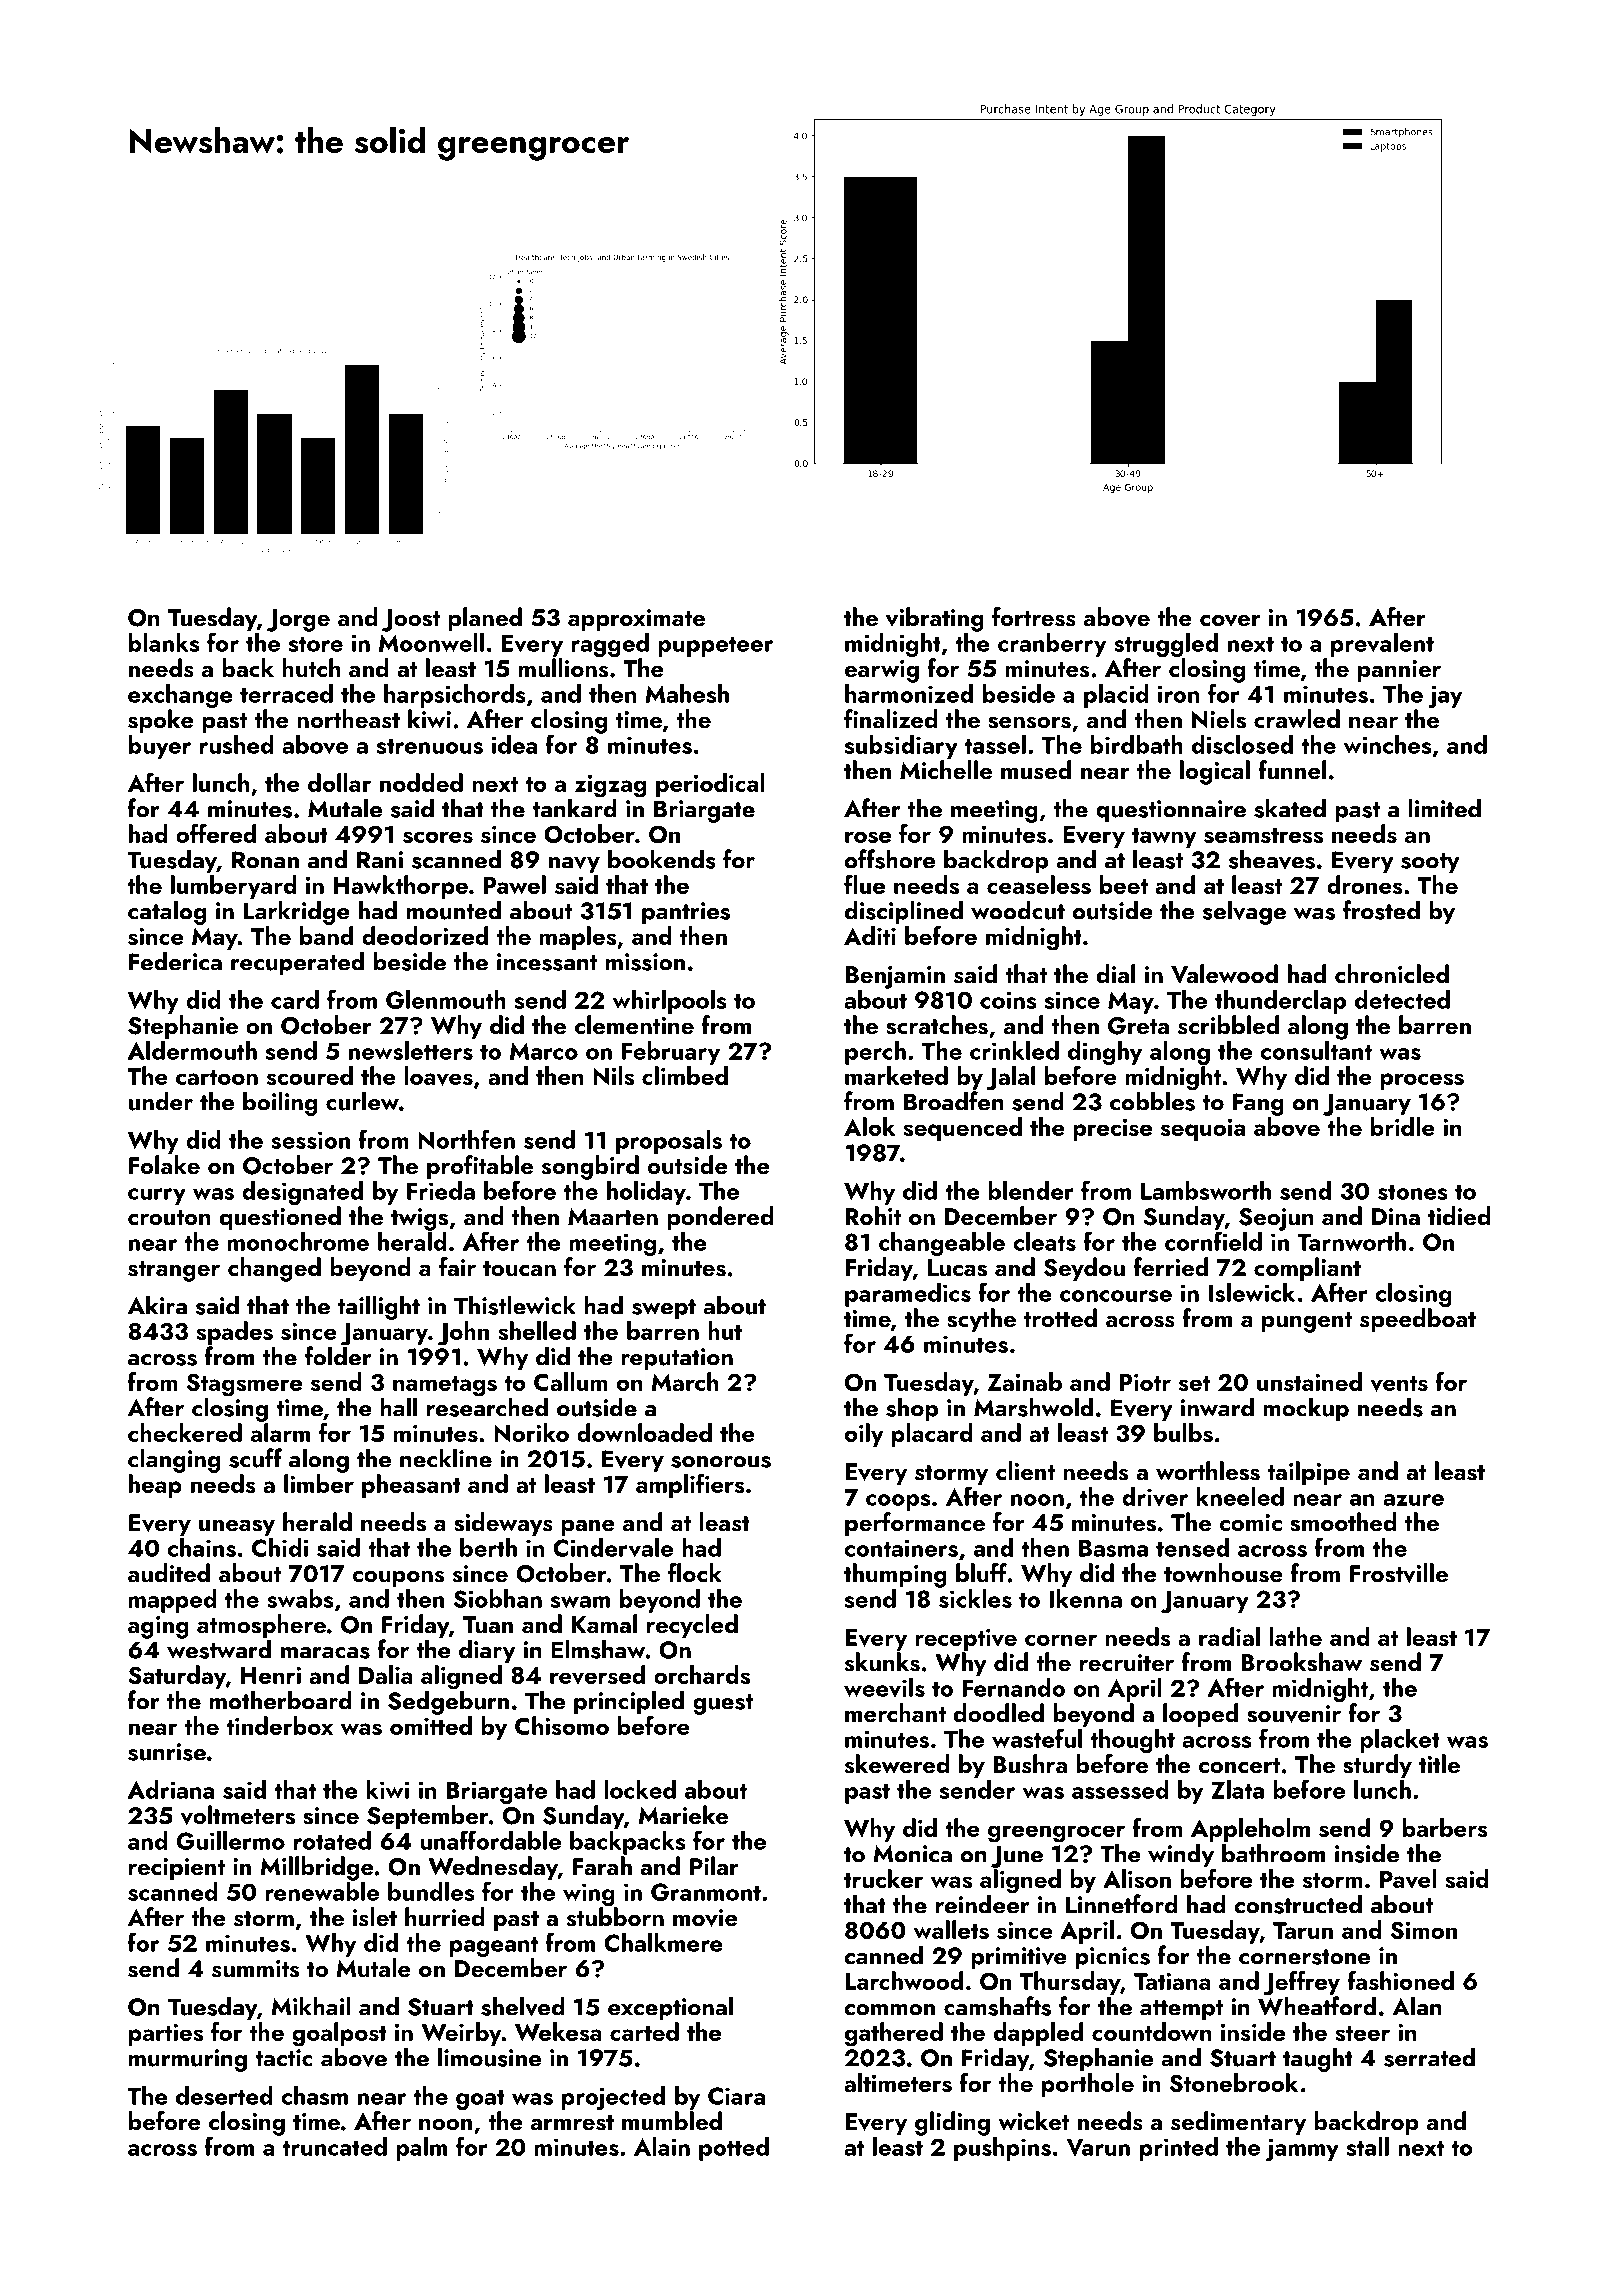  Describe the element at coordinates (155, 1486) in the image. I see `heap` at that location.
